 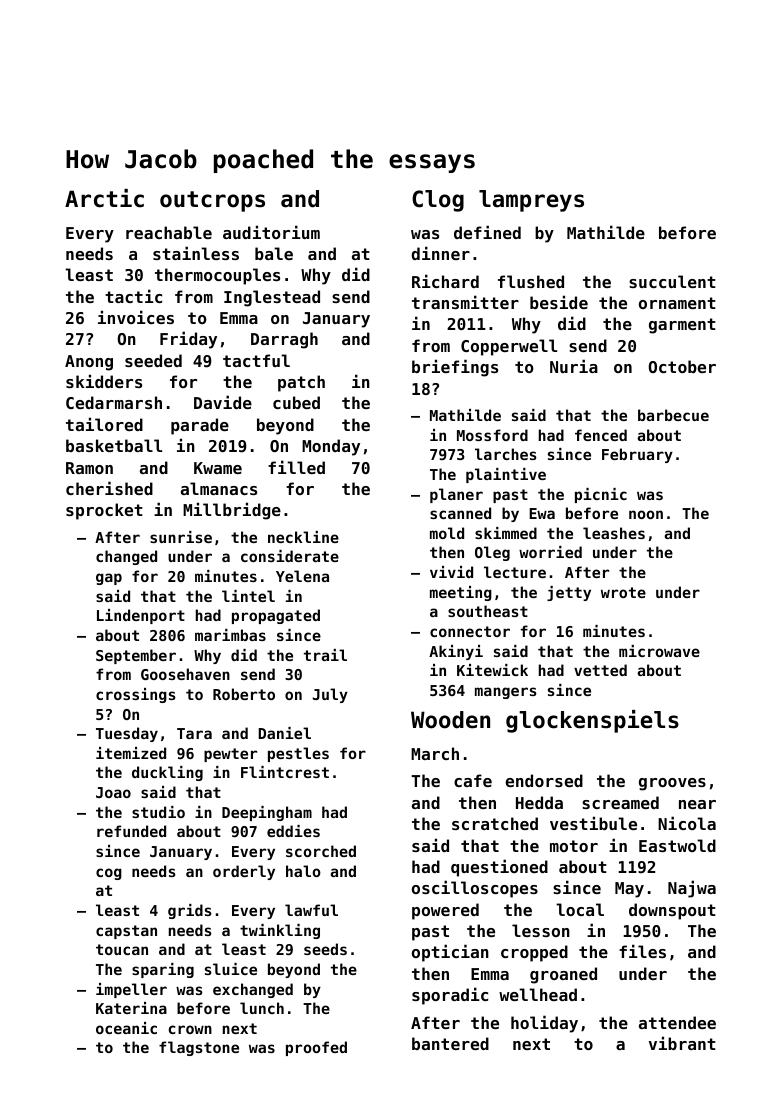 I want to click on planer, so click(x=456, y=495).
